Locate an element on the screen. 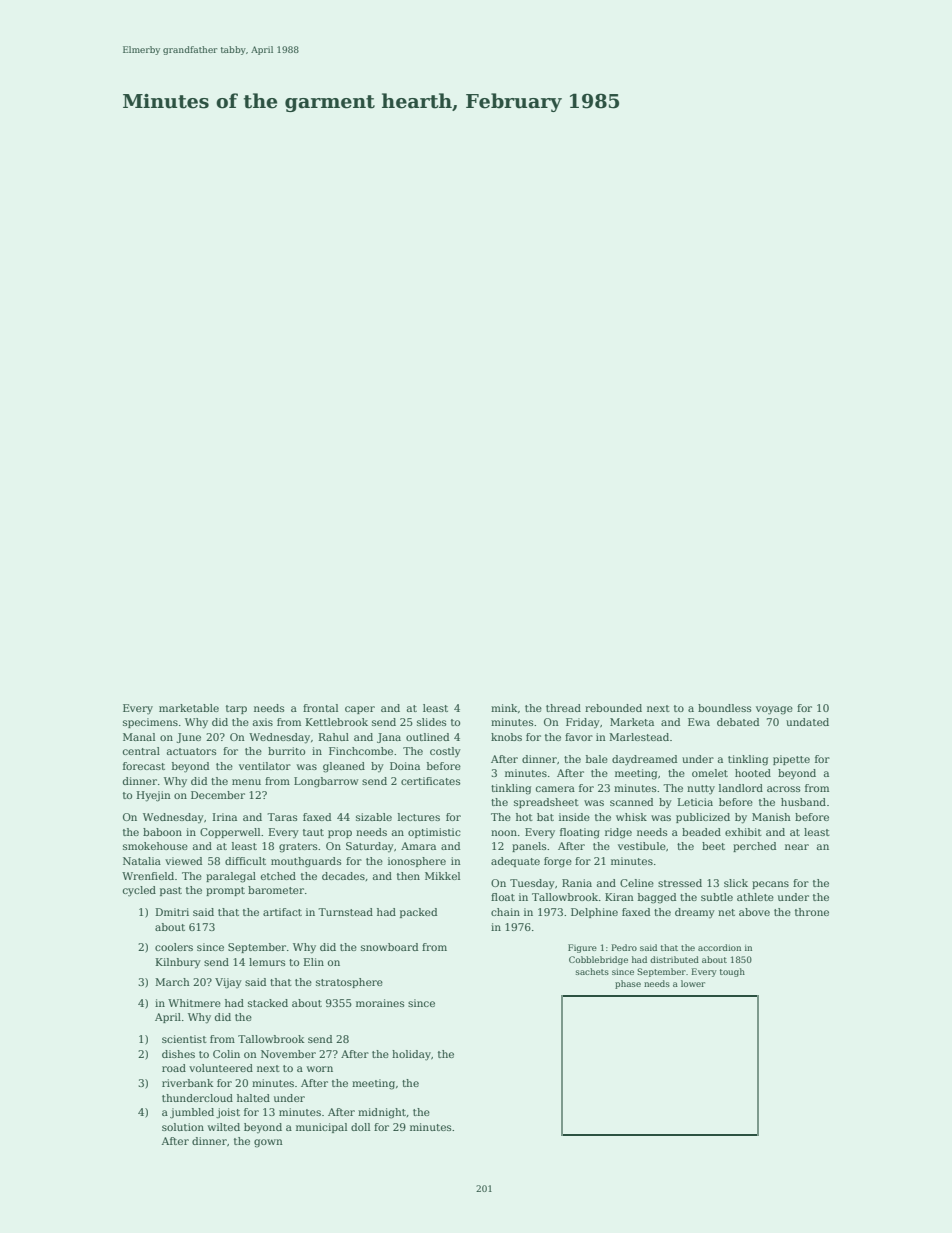 Image resolution: width=952 pixels, height=1233 pixels. frontal is located at coordinates (320, 708).
